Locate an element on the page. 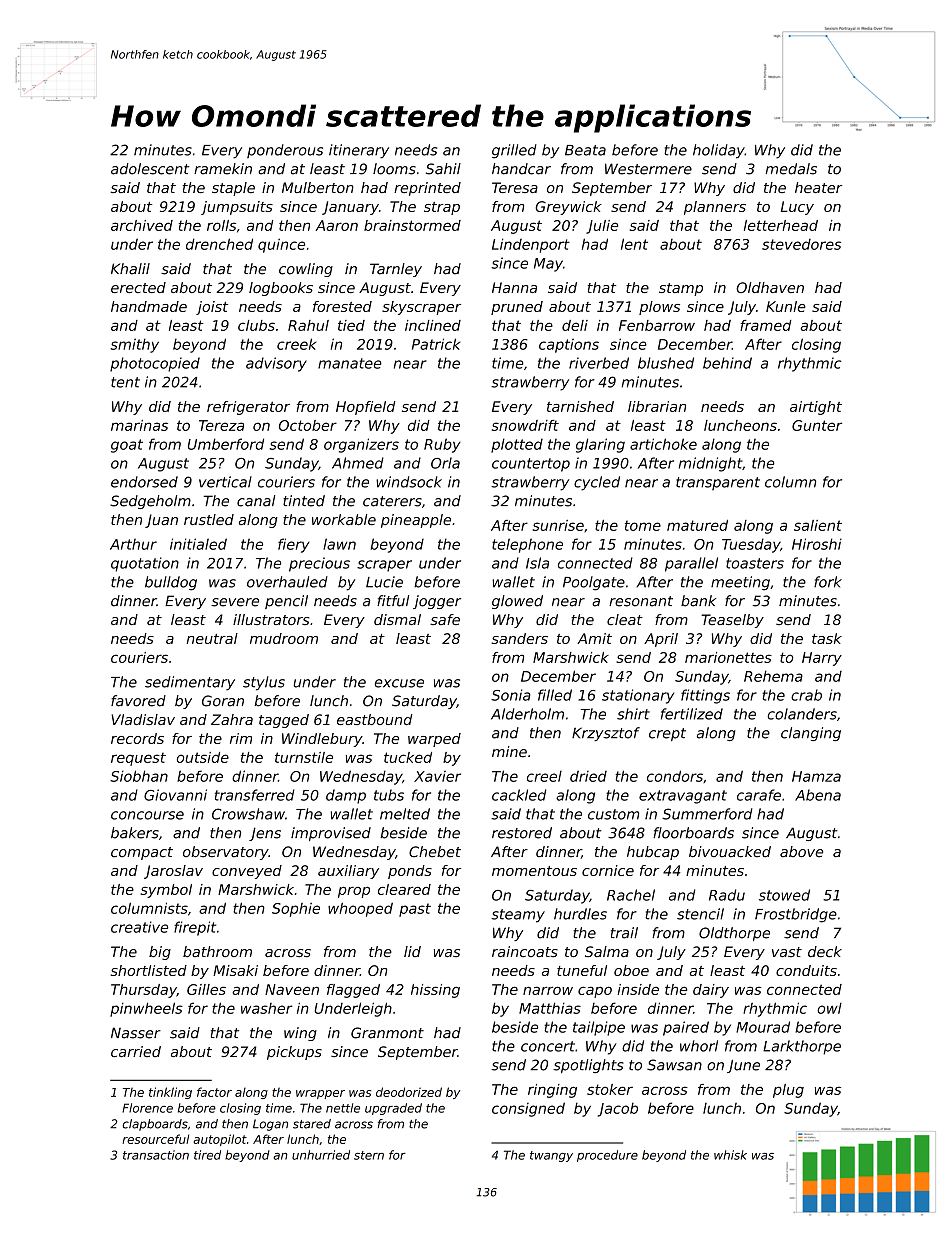  Tarnley is located at coordinates (396, 270).
